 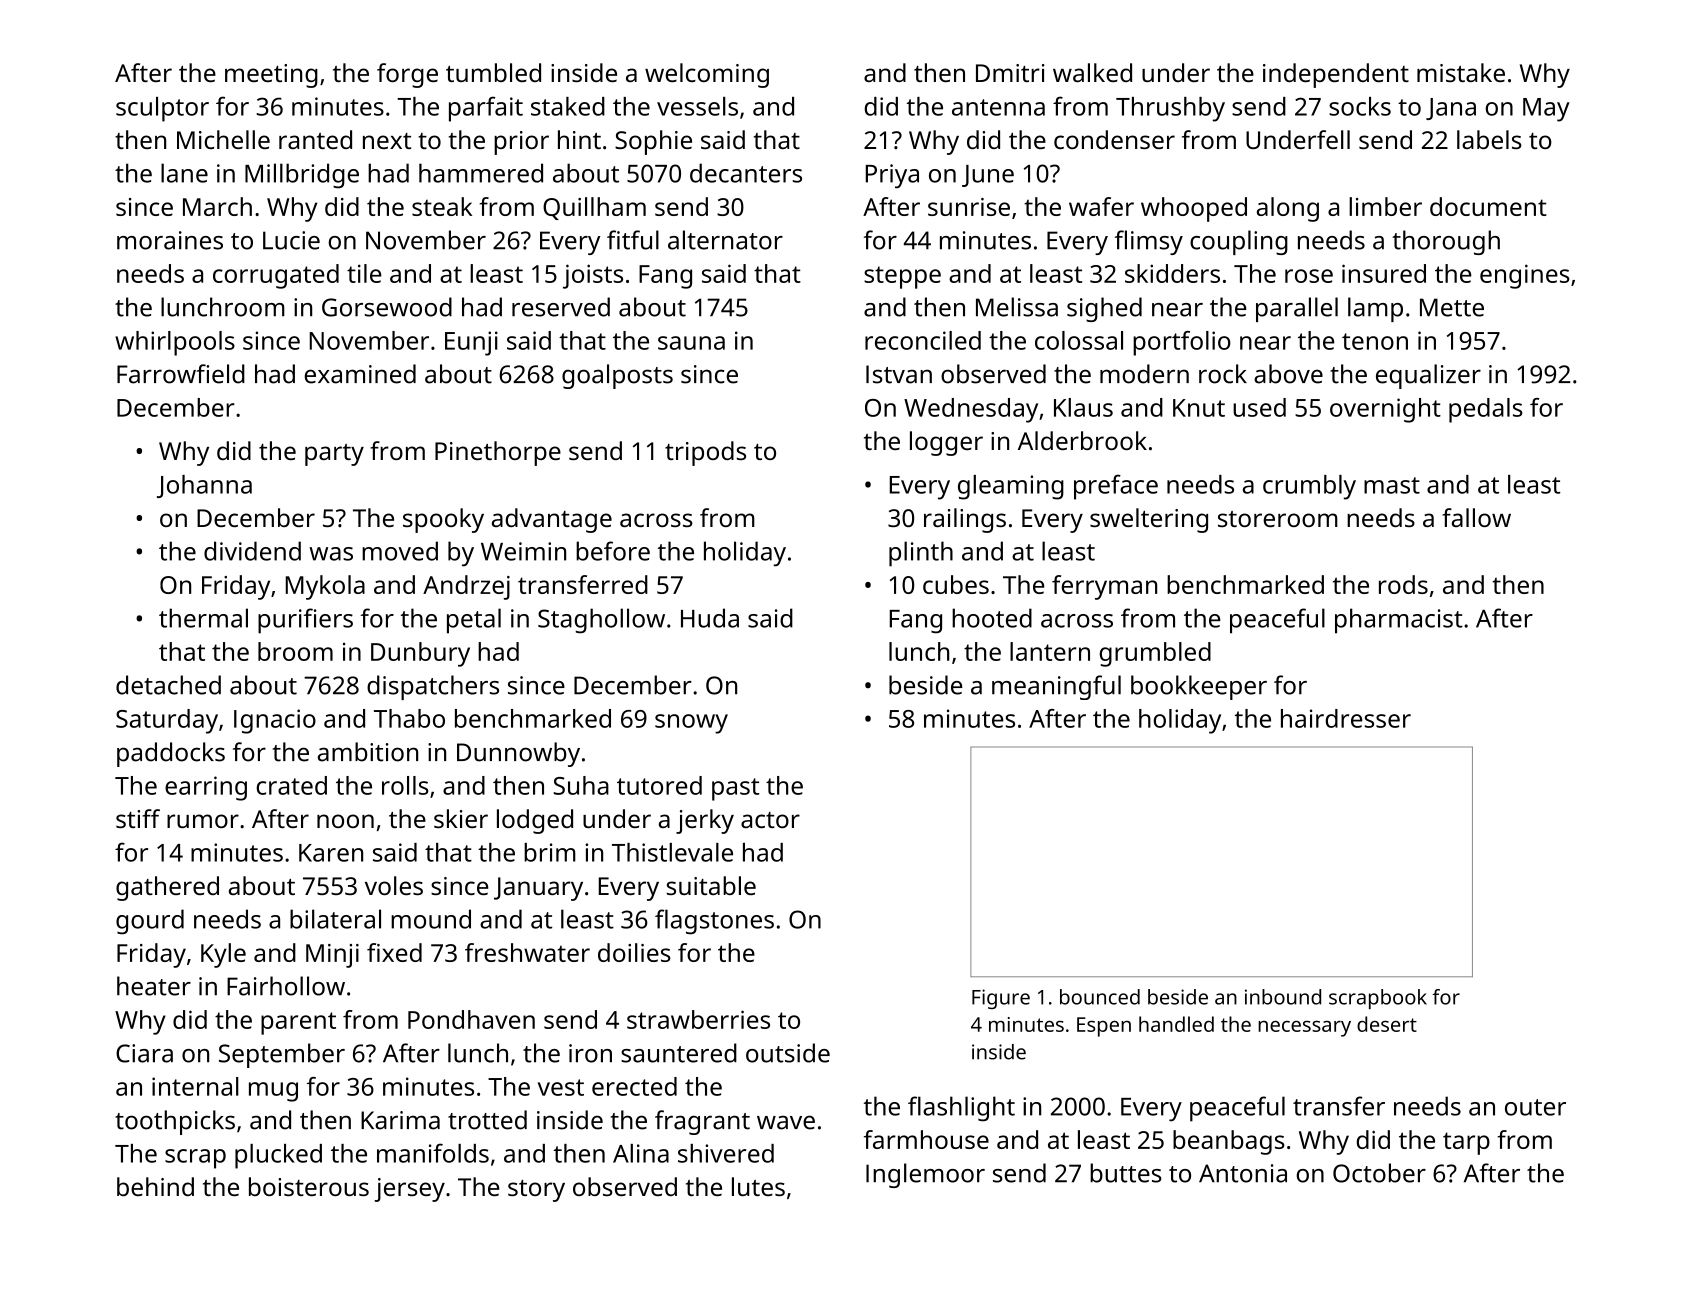 I want to click on pedals, so click(x=1486, y=410).
